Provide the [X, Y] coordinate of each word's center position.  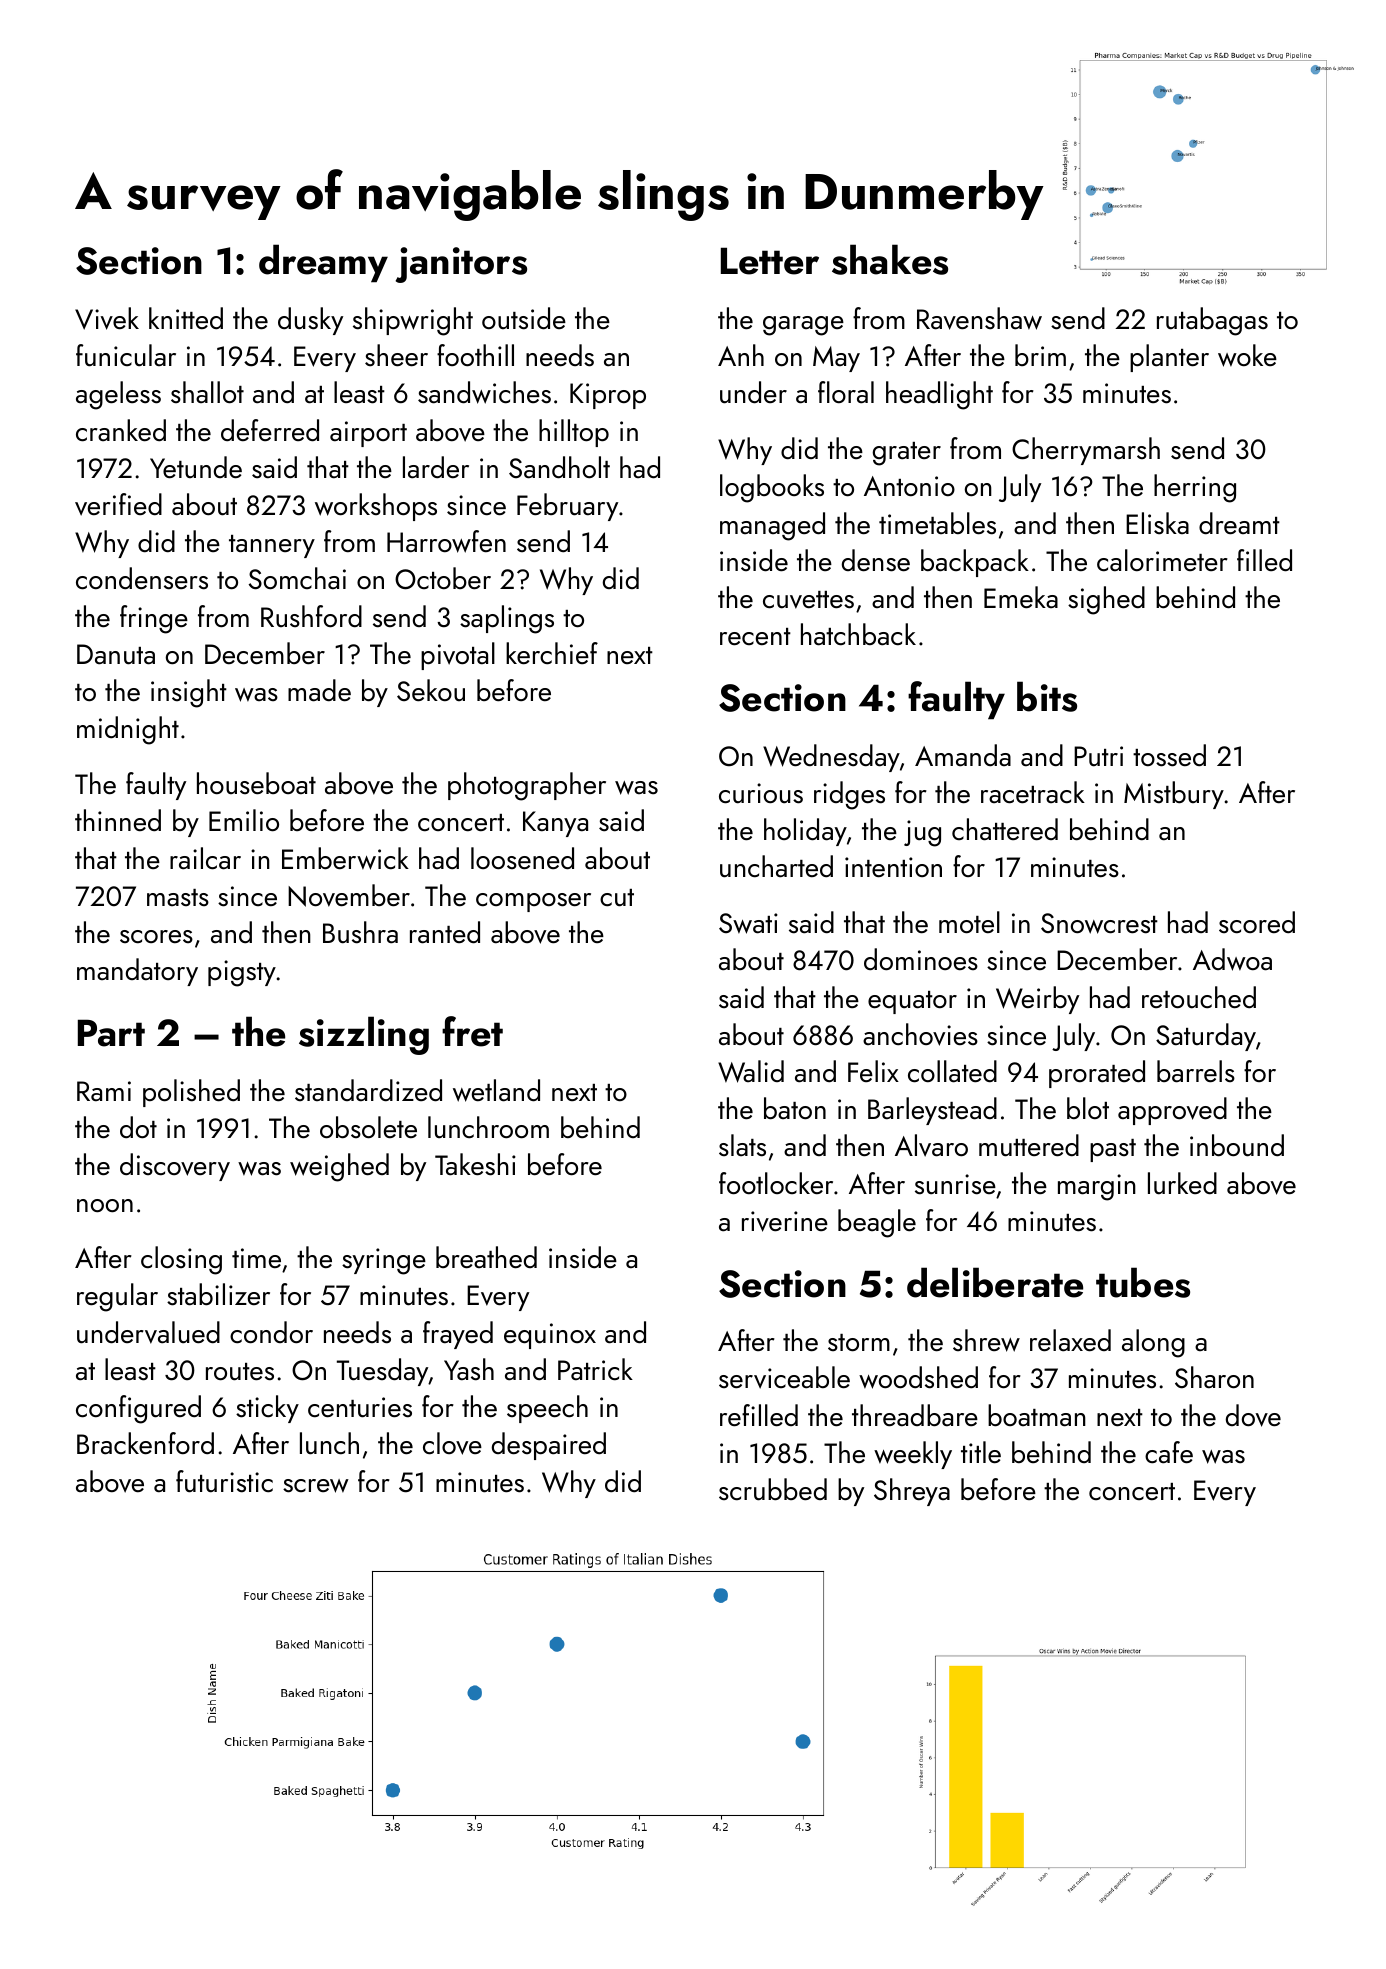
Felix [873, 1071]
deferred [270, 430]
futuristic [224, 1481]
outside [524, 318]
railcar [205, 858]
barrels [1196, 1071]
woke [1247, 355]
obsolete [368, 1127]
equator [912, 1002]
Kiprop [608, 396]
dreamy [323, 263]
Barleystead [932, 1111]
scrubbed [773, 1489]
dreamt [1239, 523]
